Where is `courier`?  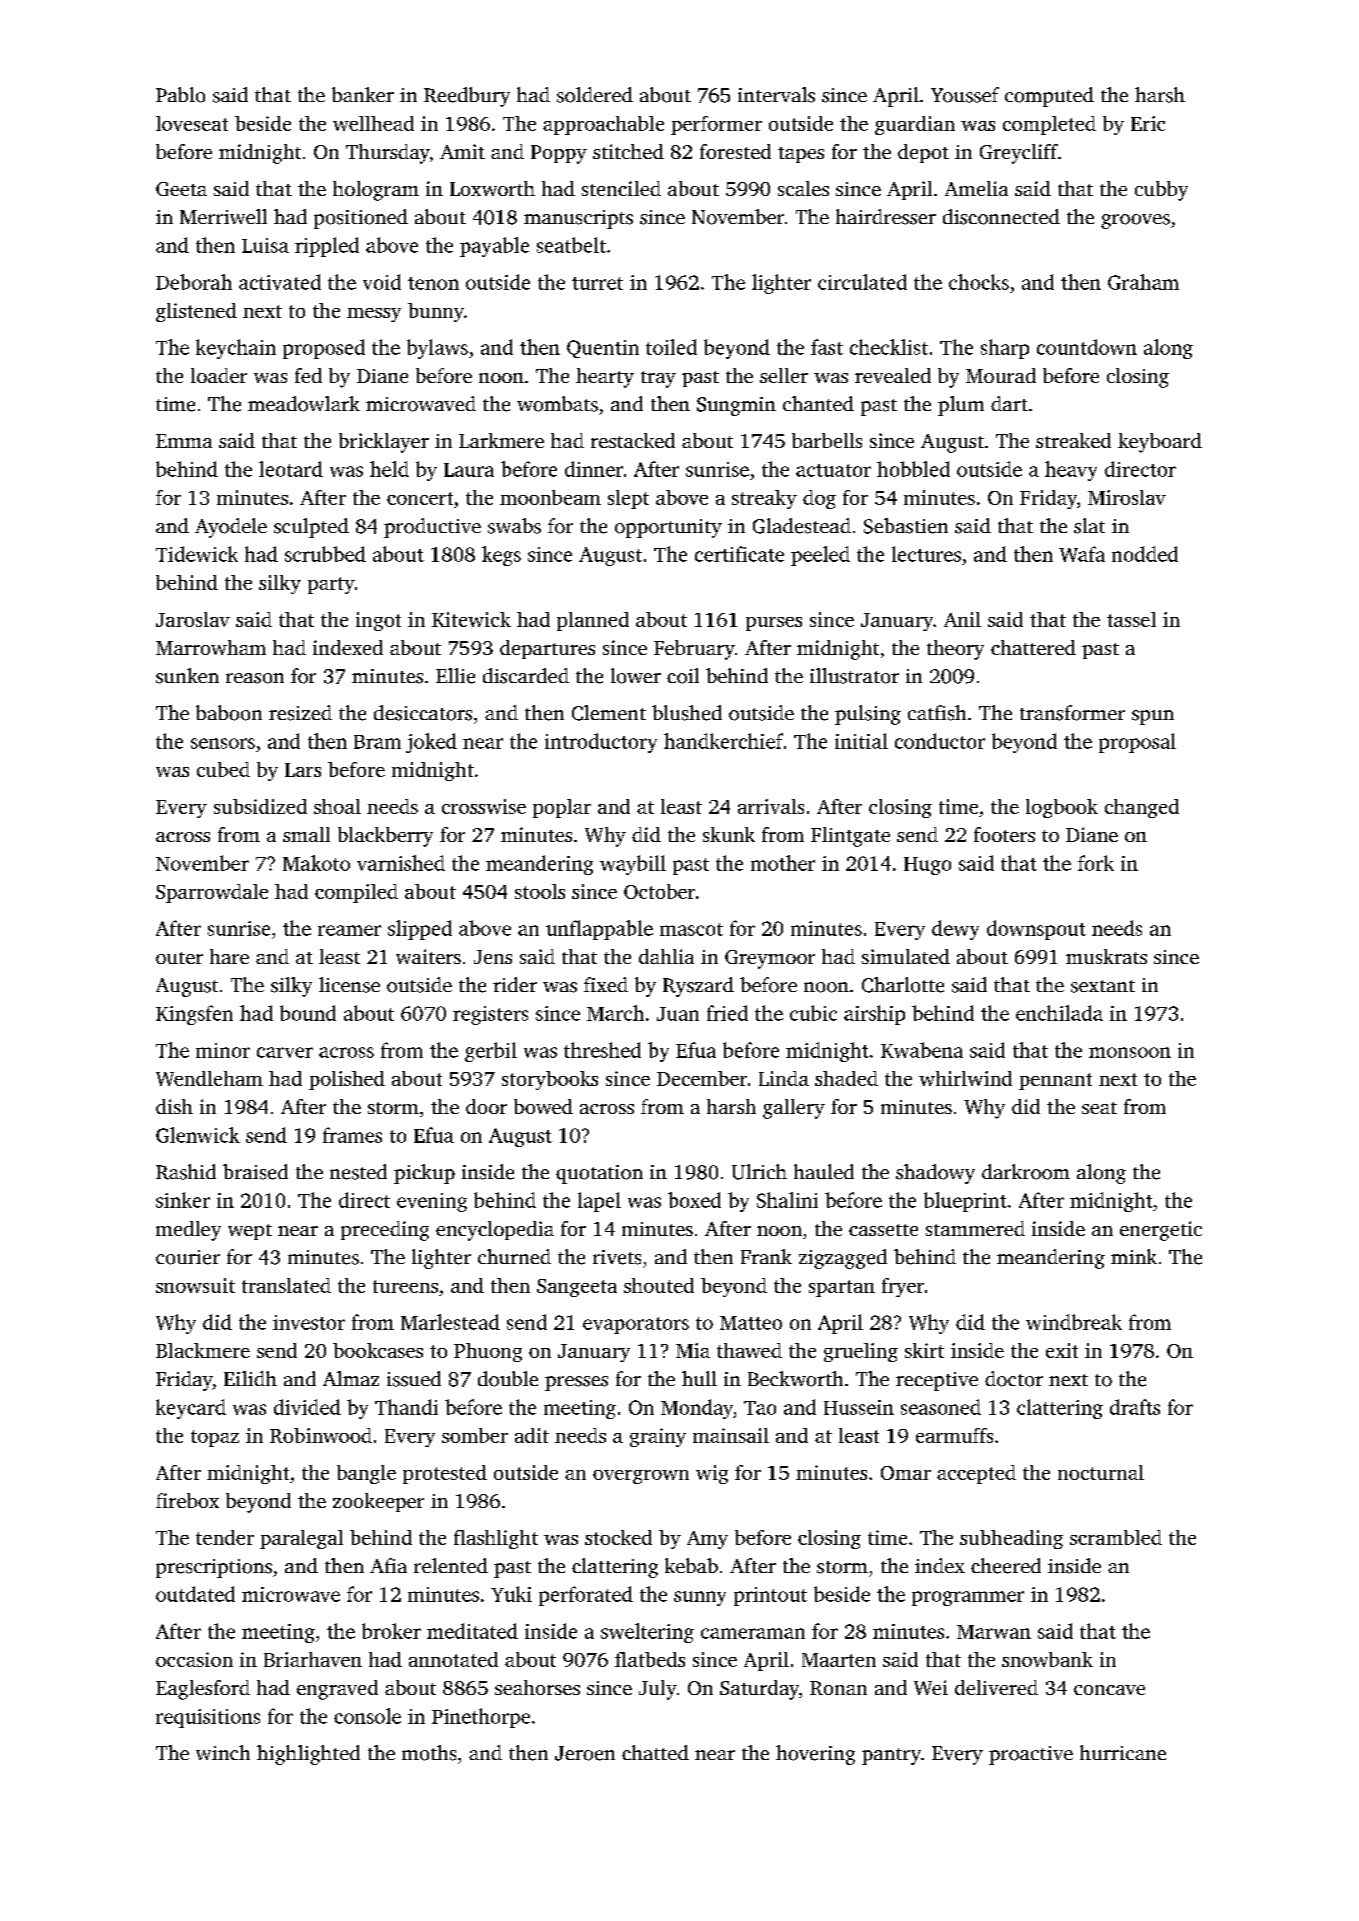
courier is located at coordinates (188, 1257).
